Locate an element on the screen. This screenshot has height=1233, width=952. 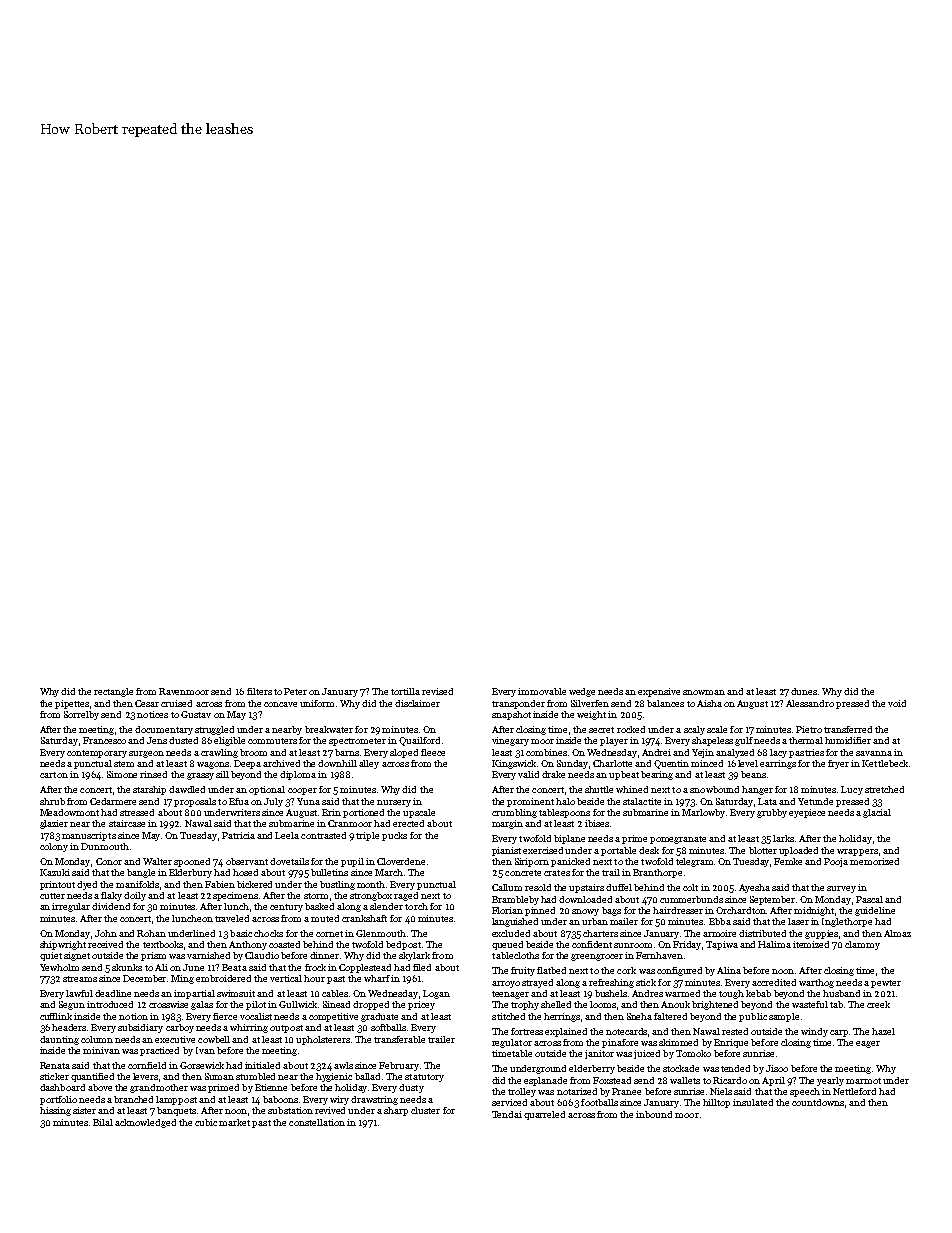
Friday is located at coordinates (687, 945).
